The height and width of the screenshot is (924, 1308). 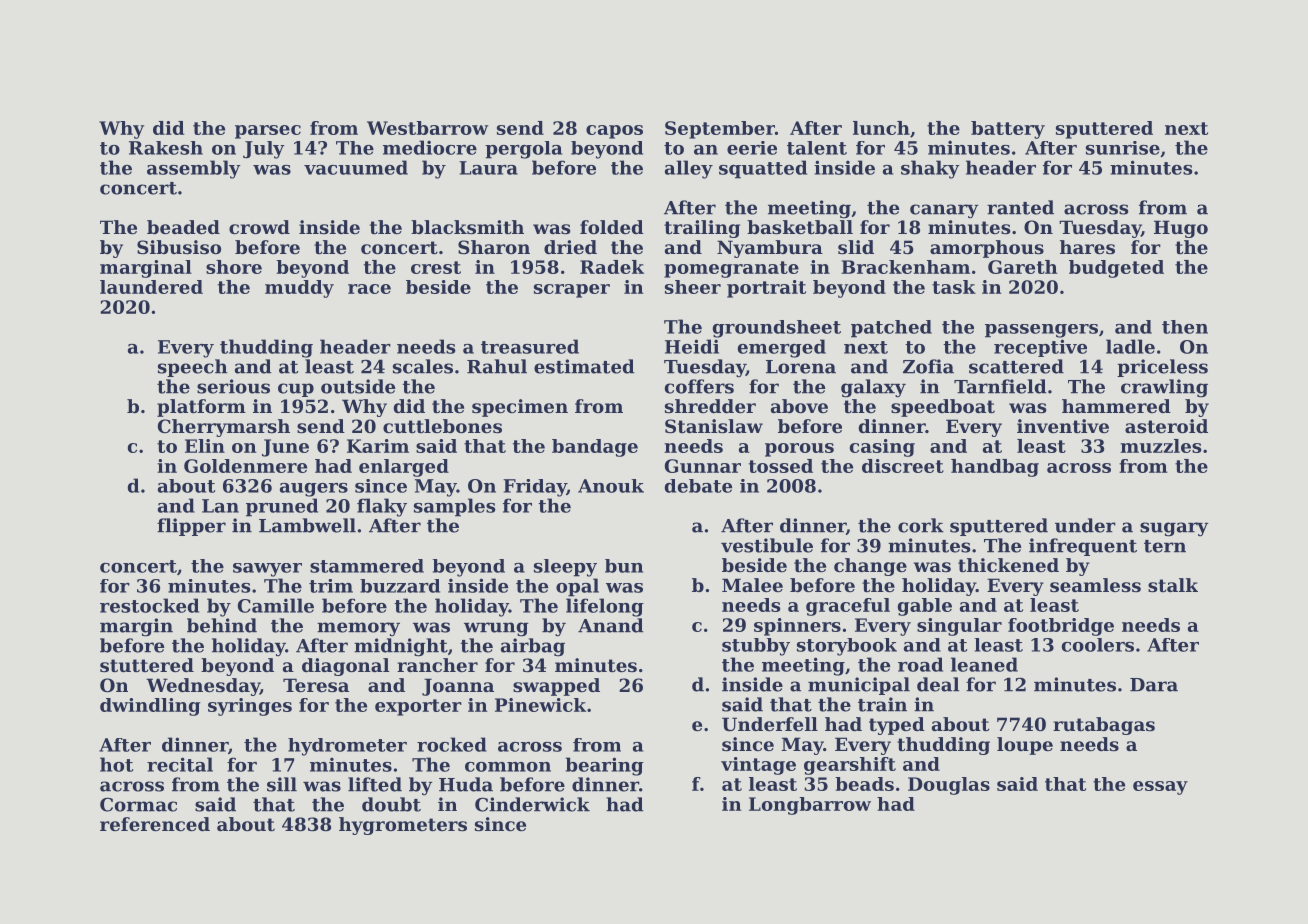 I want to click on scales, so click(x=423, y=366).
